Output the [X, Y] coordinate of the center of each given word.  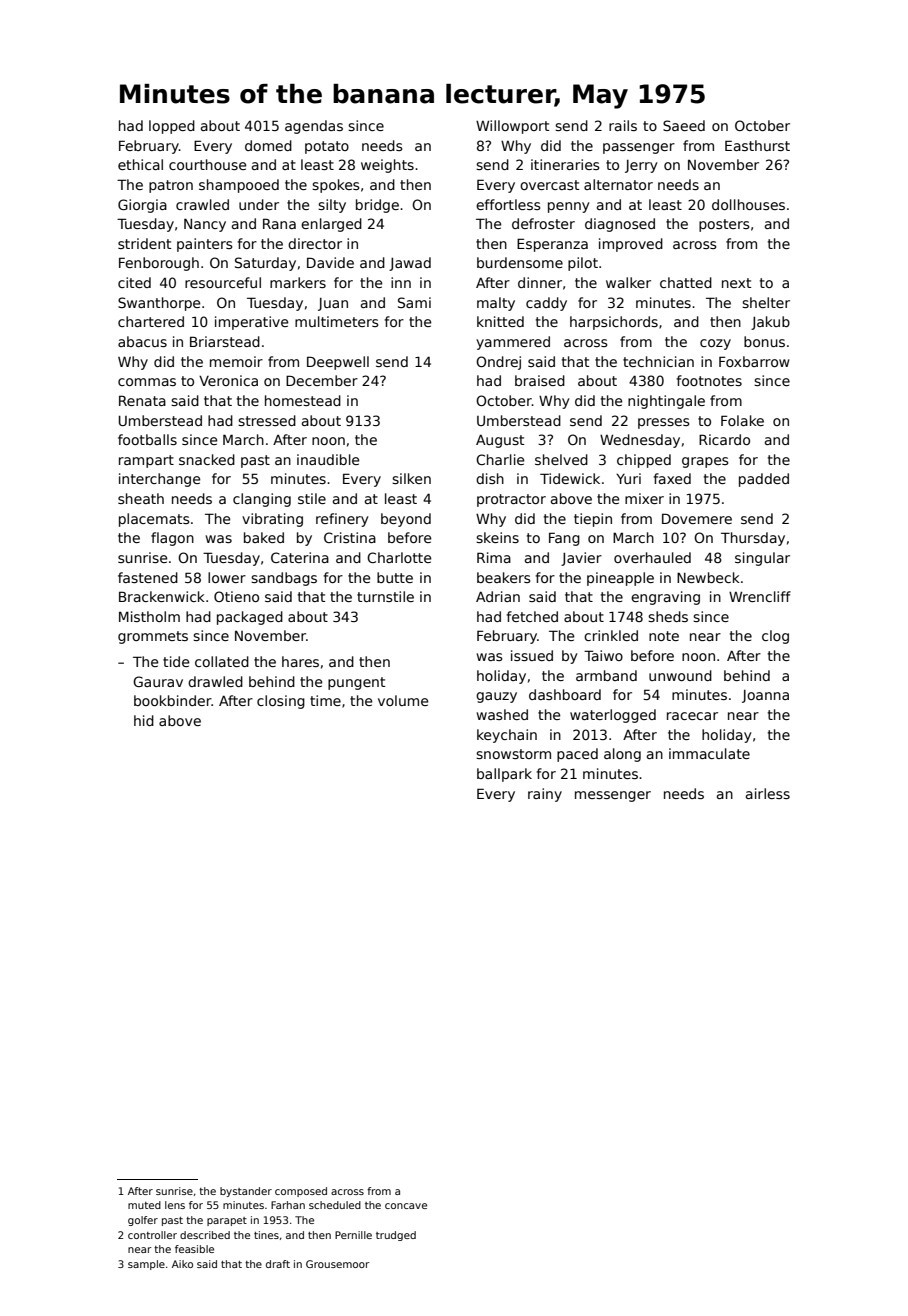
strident [144, 243]
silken [411, 478]
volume [403, 700]
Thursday [753, 539]
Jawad [410, 264]
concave [406, 1206]
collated [222, 661]
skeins [497, 537]
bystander [246, 1192]
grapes [705, 462]
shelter [766, 302]
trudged [396, 1236]
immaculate [709, 753]
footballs [147, 439]
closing [281, 702]
